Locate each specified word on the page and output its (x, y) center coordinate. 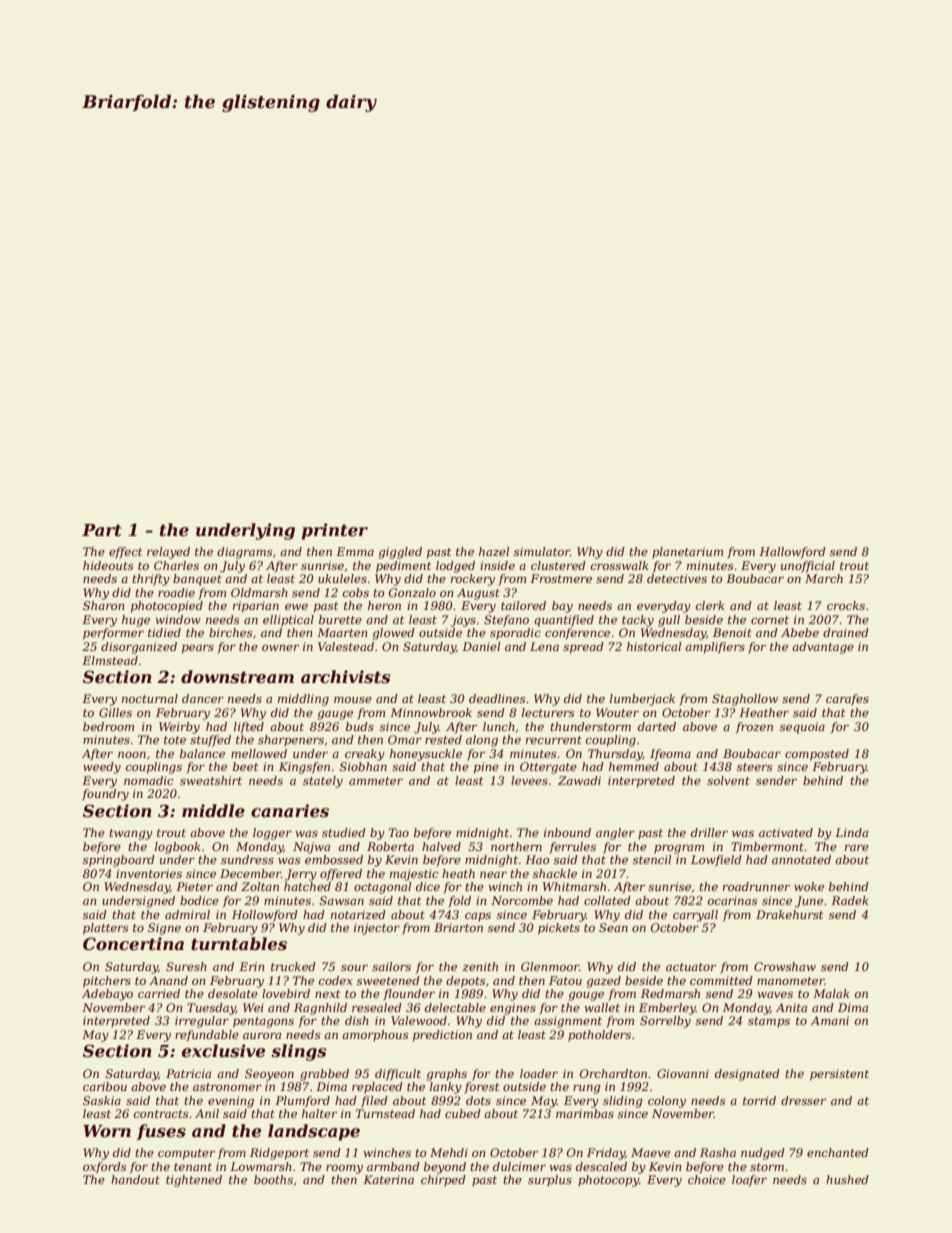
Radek (849, 900)
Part (102, 530)
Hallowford (792, 553)
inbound (567, 832)
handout (135, 1179)
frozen (754, 728)
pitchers (107, 982)
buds (360, 726)
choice (707, 1179)
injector (377, 929)
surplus (550, 1181)
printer (335, 531)
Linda (851, 832)
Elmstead (110, 660)
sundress (247, 859)
